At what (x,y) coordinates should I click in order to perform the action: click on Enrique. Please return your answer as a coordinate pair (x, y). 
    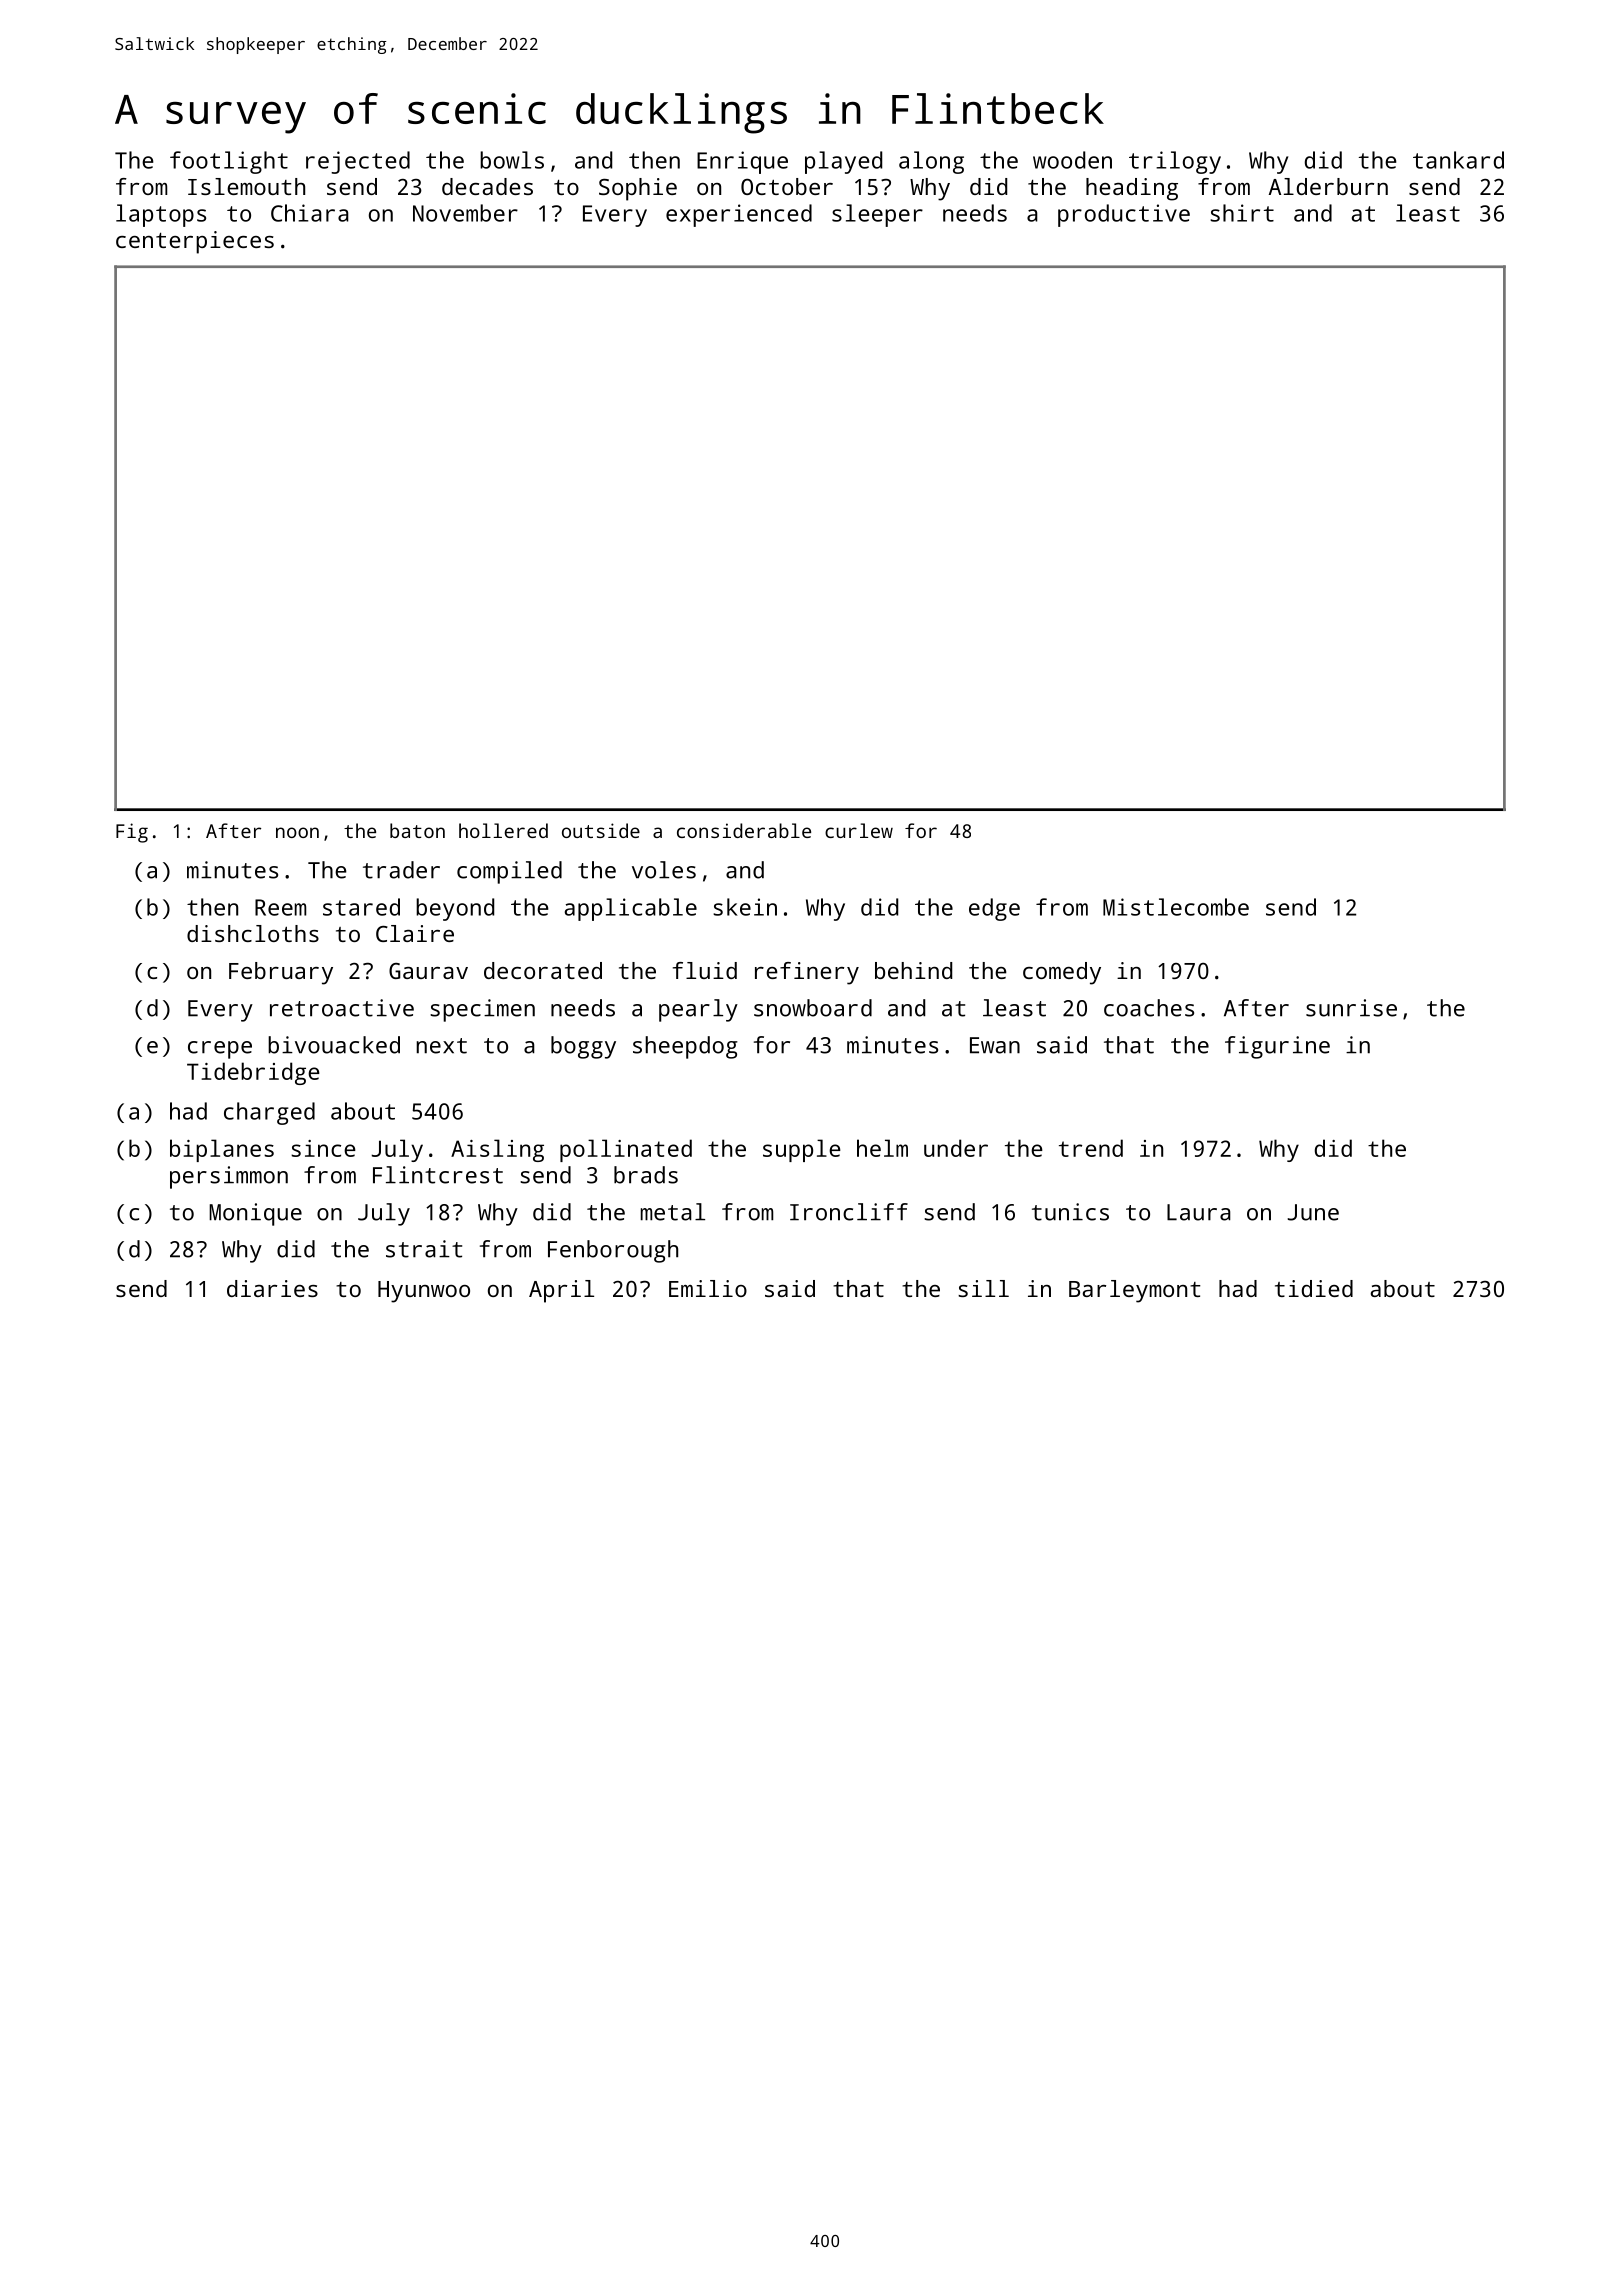
    Looking at the image, I should click on (742, 162).
